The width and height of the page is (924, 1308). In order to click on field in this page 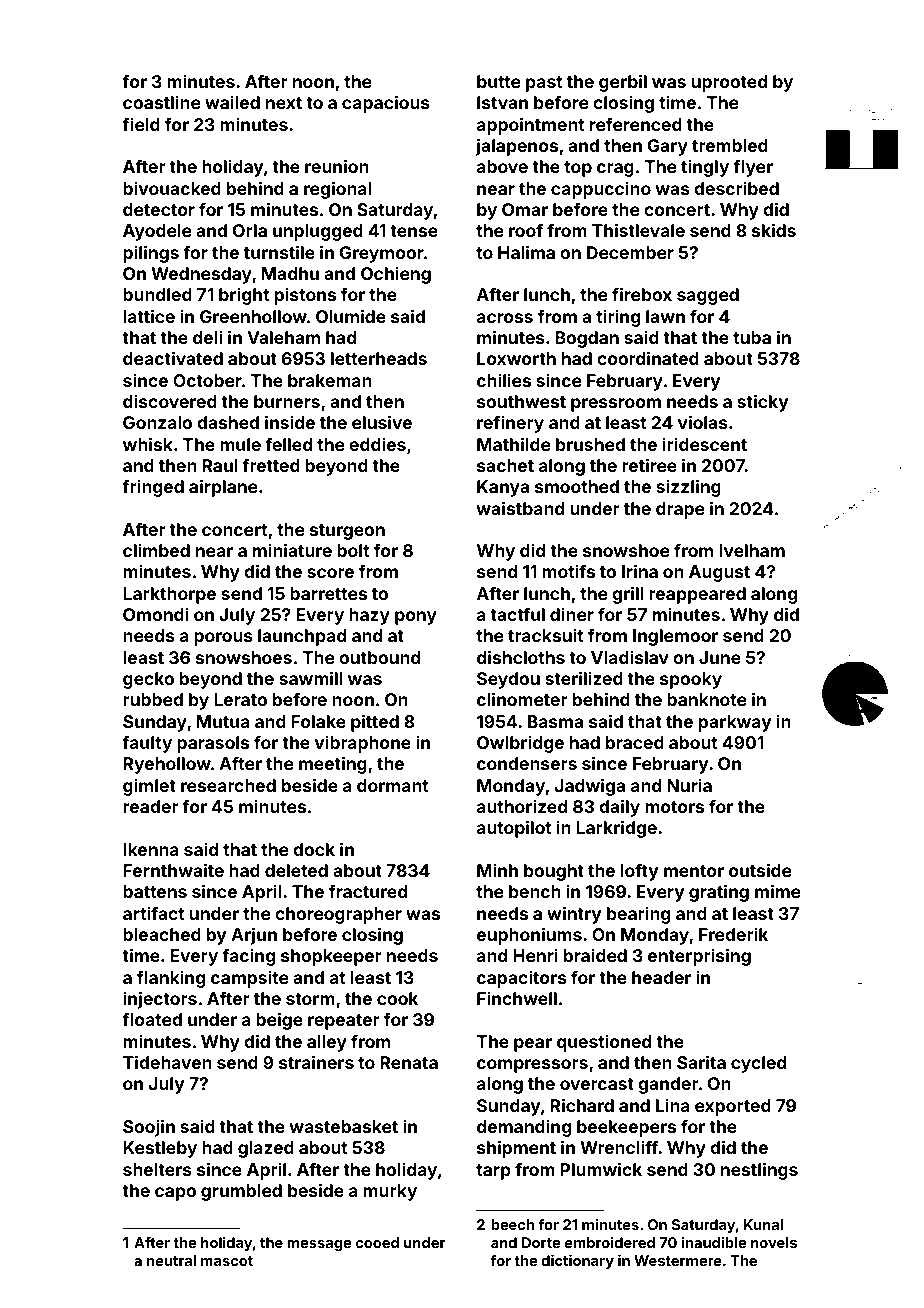, I will do `click(141, 124)`.
